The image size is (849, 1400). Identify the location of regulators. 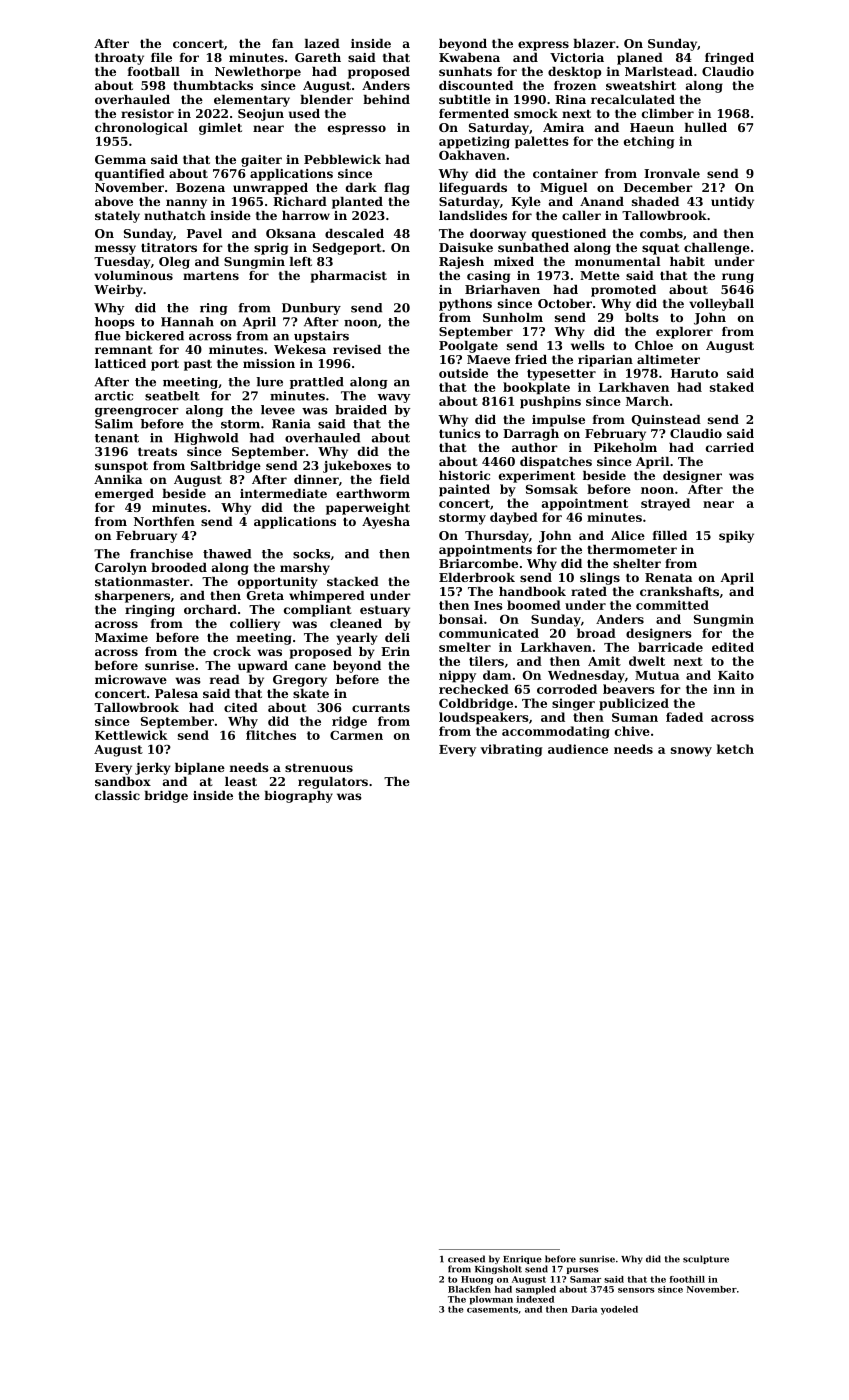
(333, 783).
